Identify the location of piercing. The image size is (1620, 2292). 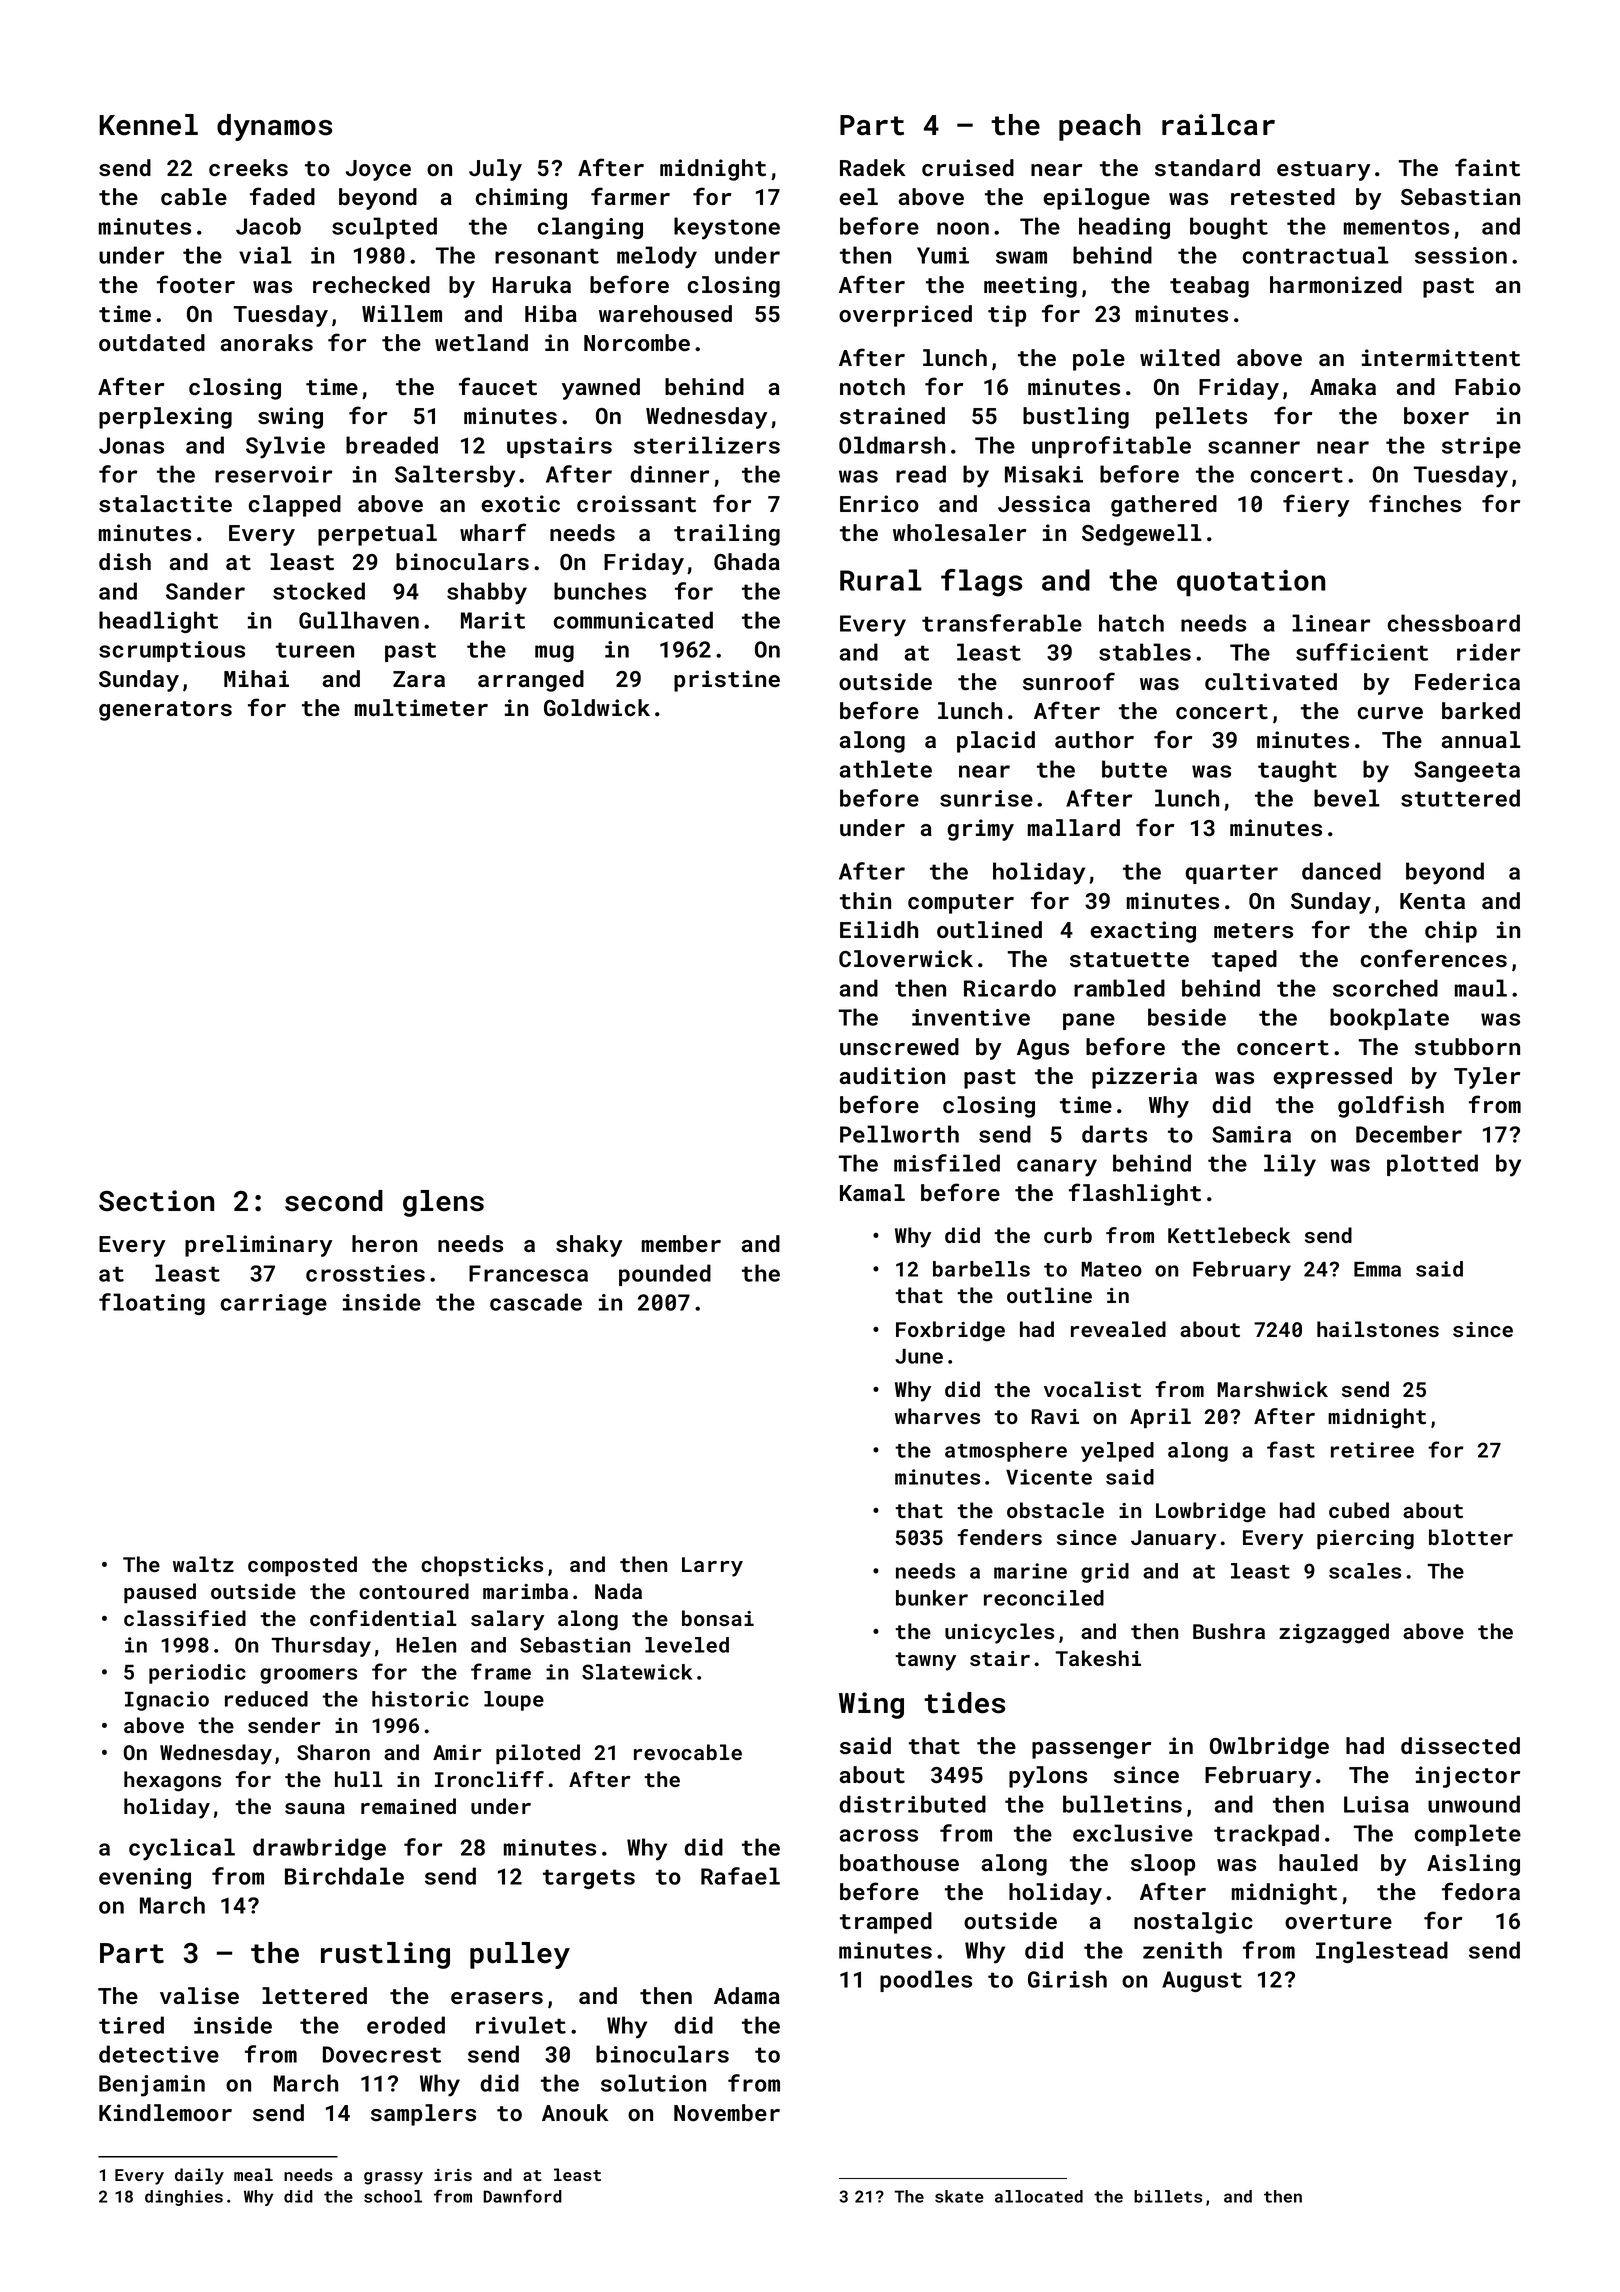
(1365, 1540).
